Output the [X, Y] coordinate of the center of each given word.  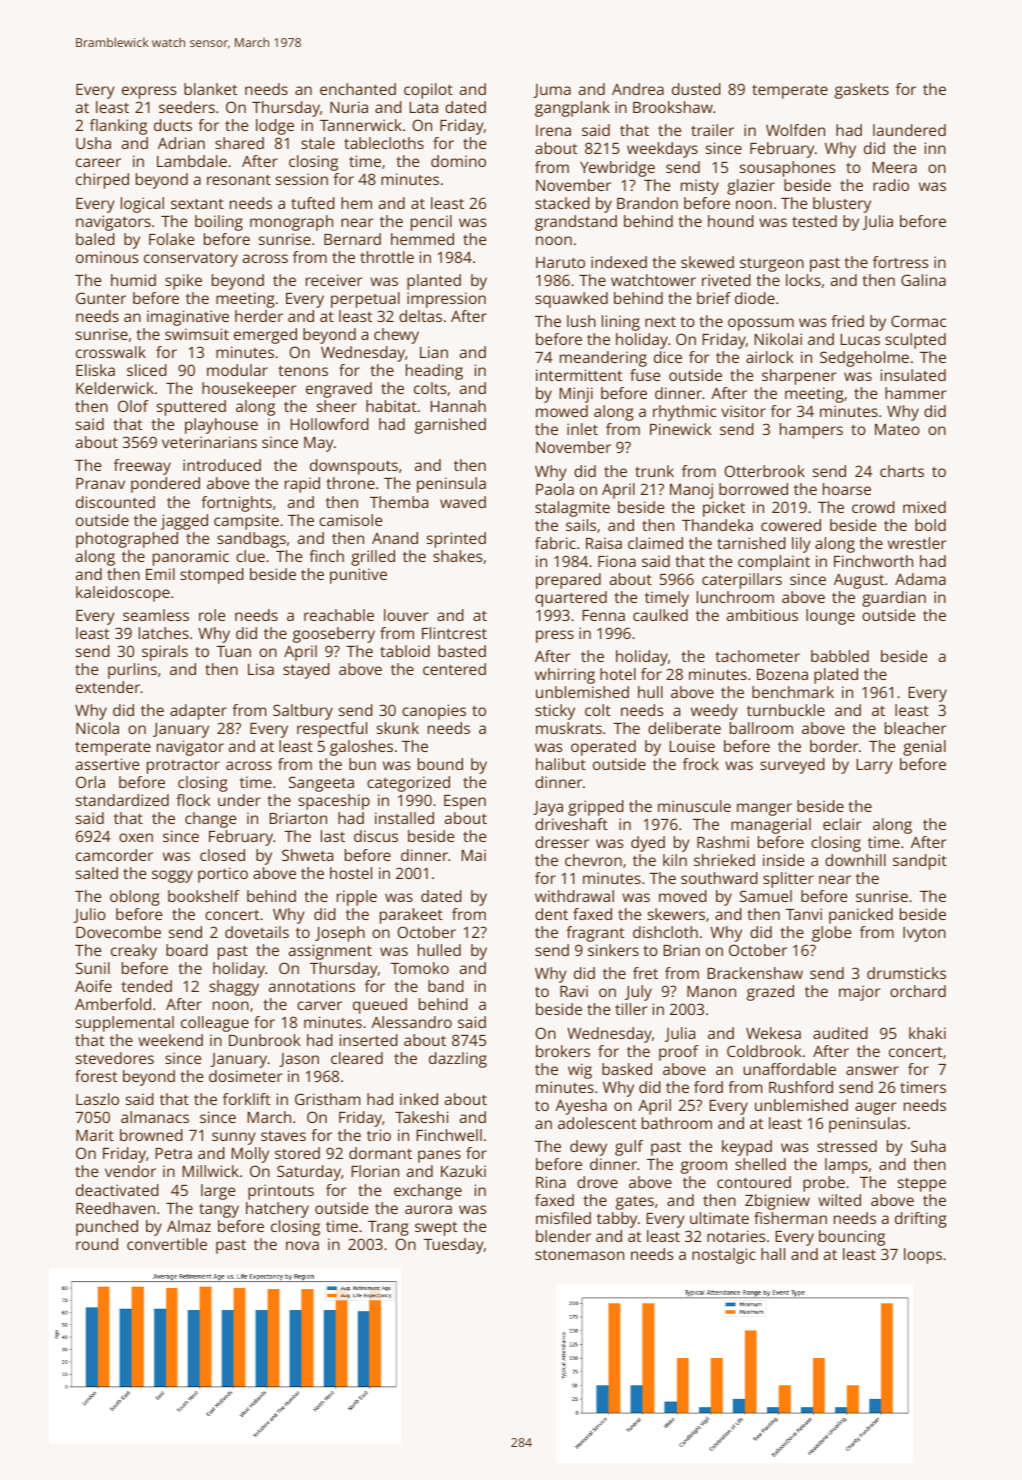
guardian [894, 599]
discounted [115, 502]
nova [302, 1245]
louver [406, 615]
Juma [552, 91]
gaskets [862, 91]
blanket [210, 89]
